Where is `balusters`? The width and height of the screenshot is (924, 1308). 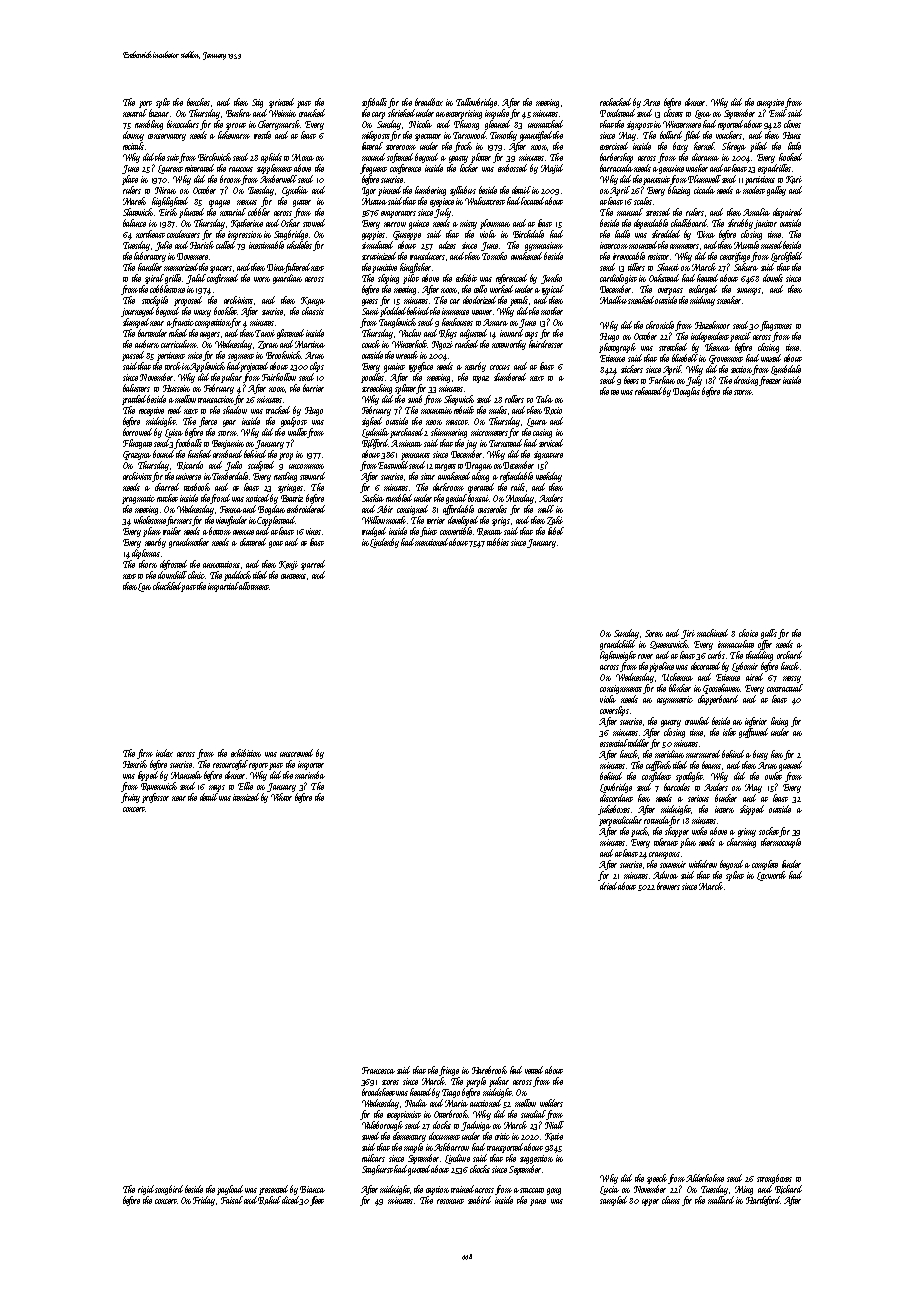 balusters is located at coordinates (136, 388).
